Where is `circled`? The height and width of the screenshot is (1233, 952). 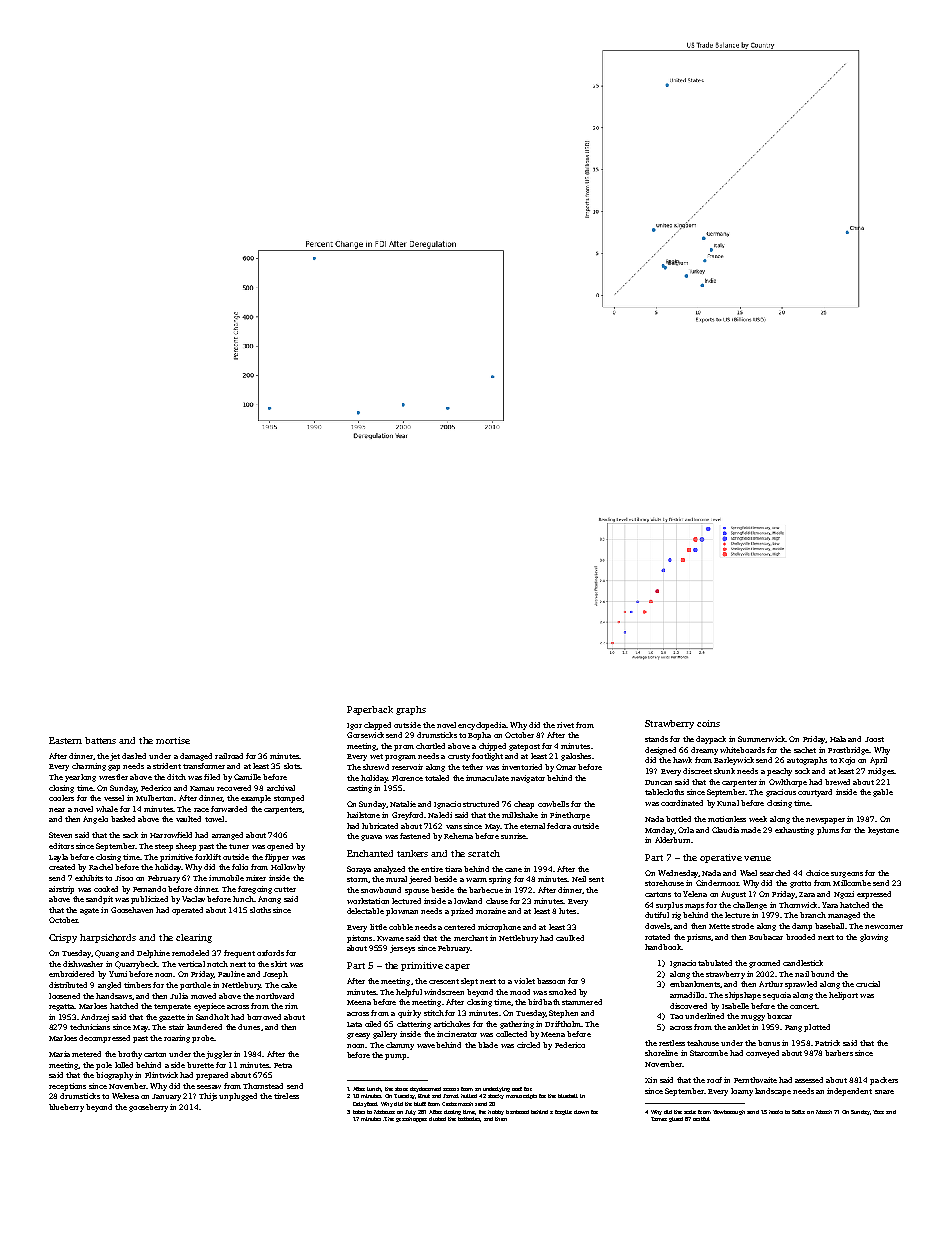 circled is located at coordinates (528, 1045).
